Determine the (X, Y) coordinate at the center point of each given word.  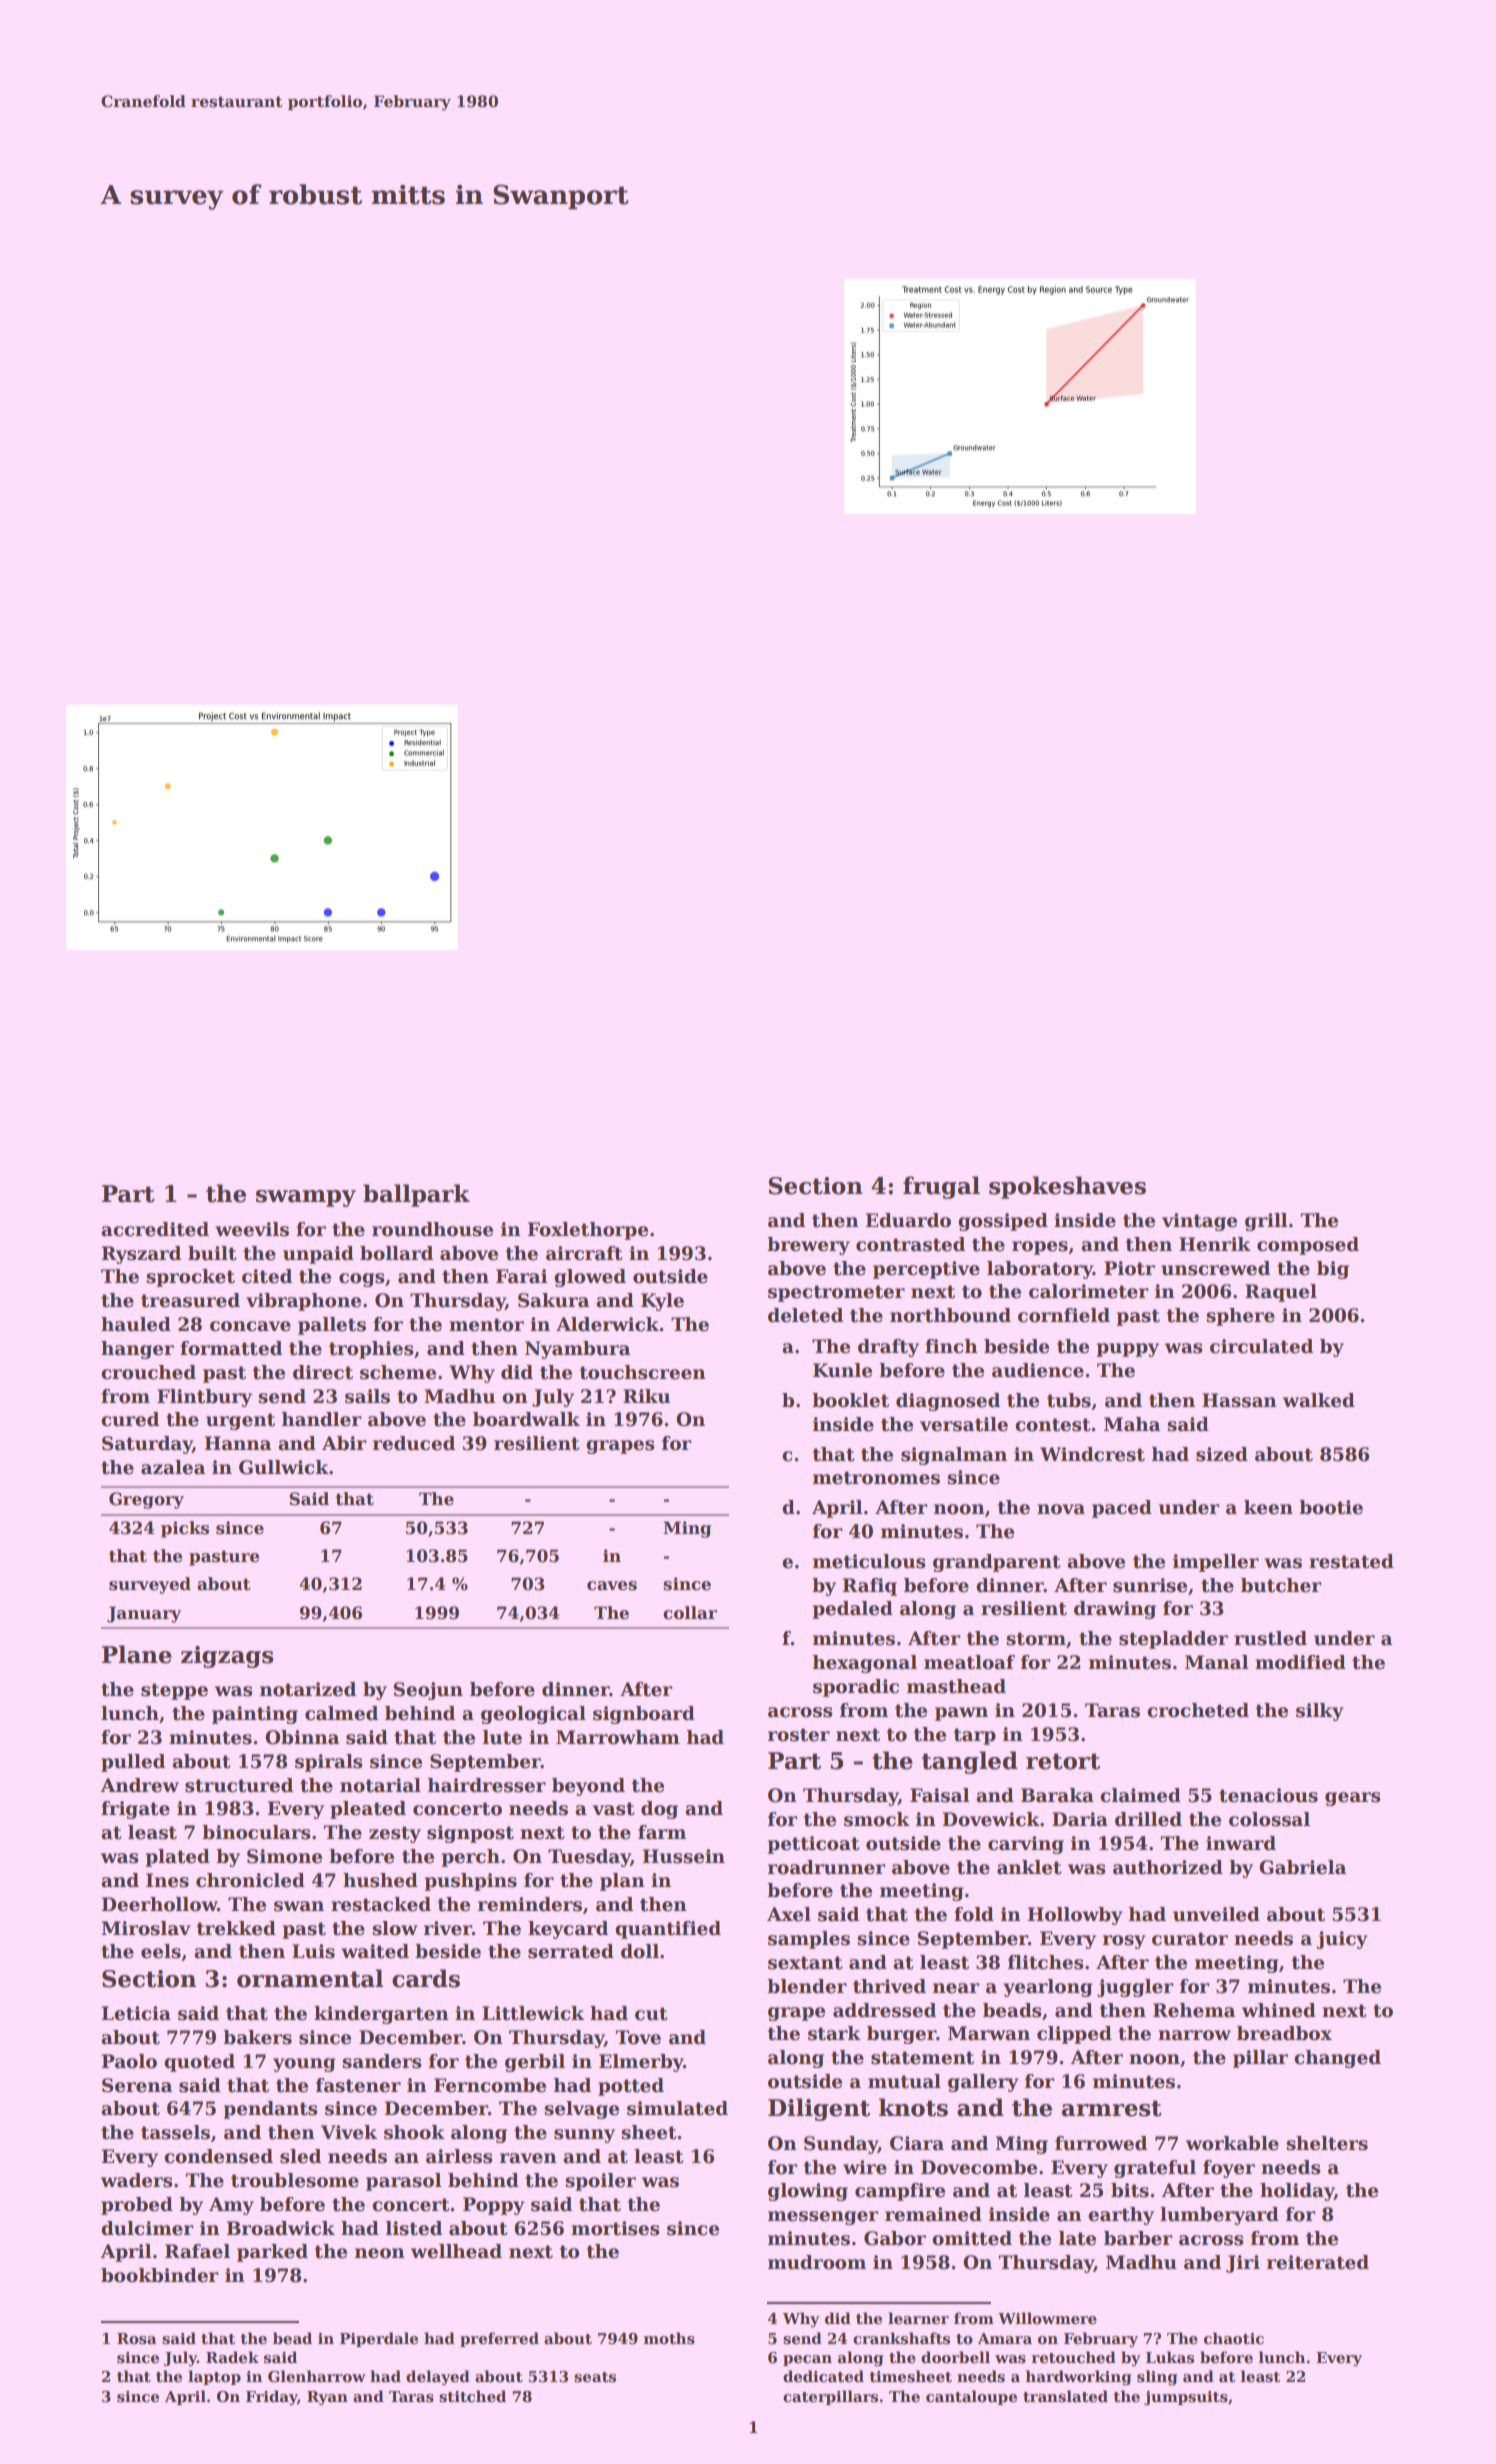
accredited (155, 1229)
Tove (638, 2037)
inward (1241, 1843)
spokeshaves (1067, 1187)
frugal (941, 1187)
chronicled (250, 1880)
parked (272, 2253)
